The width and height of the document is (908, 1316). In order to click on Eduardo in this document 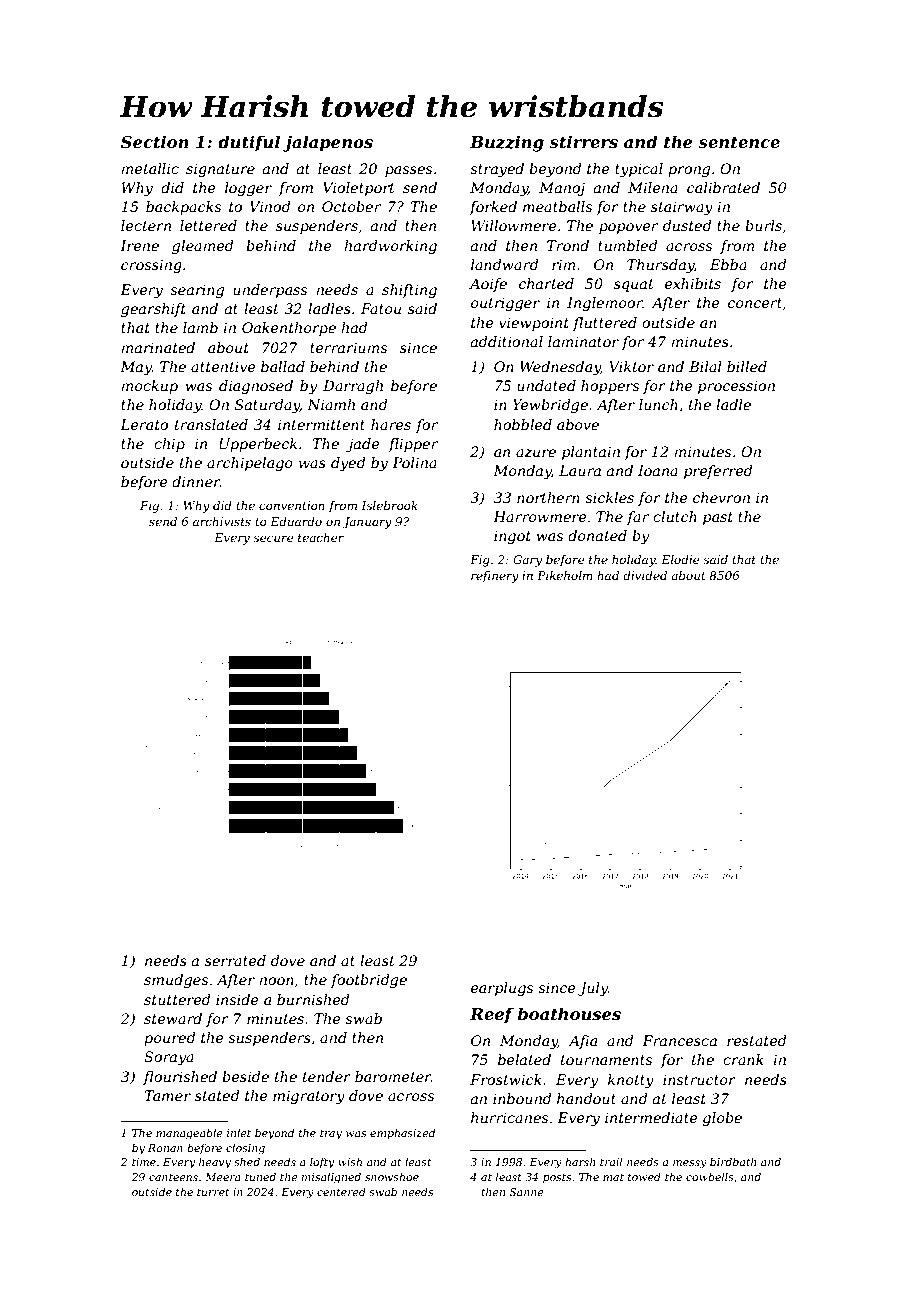, I will do `click(296, 521)`.
